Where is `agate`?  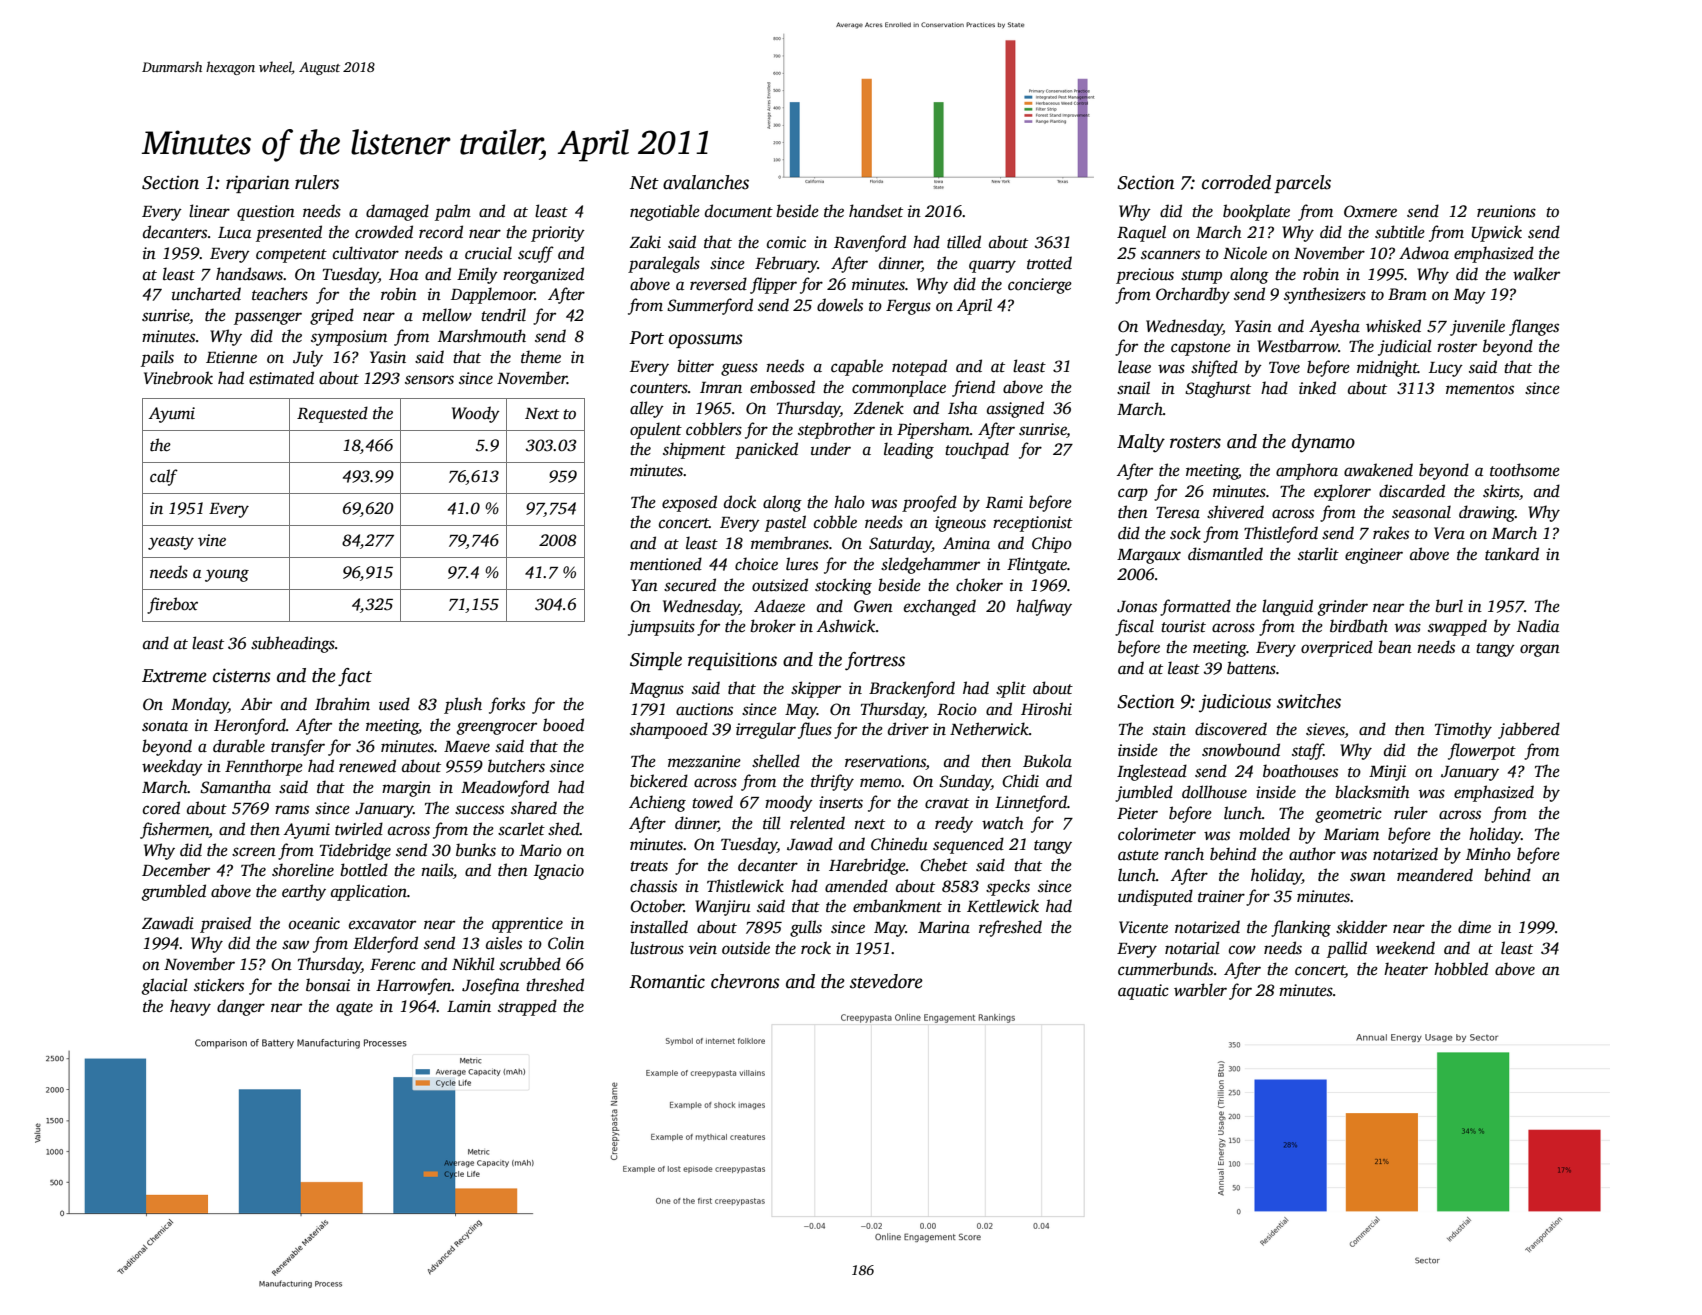 agate is located at coordinates (354, 1009).
